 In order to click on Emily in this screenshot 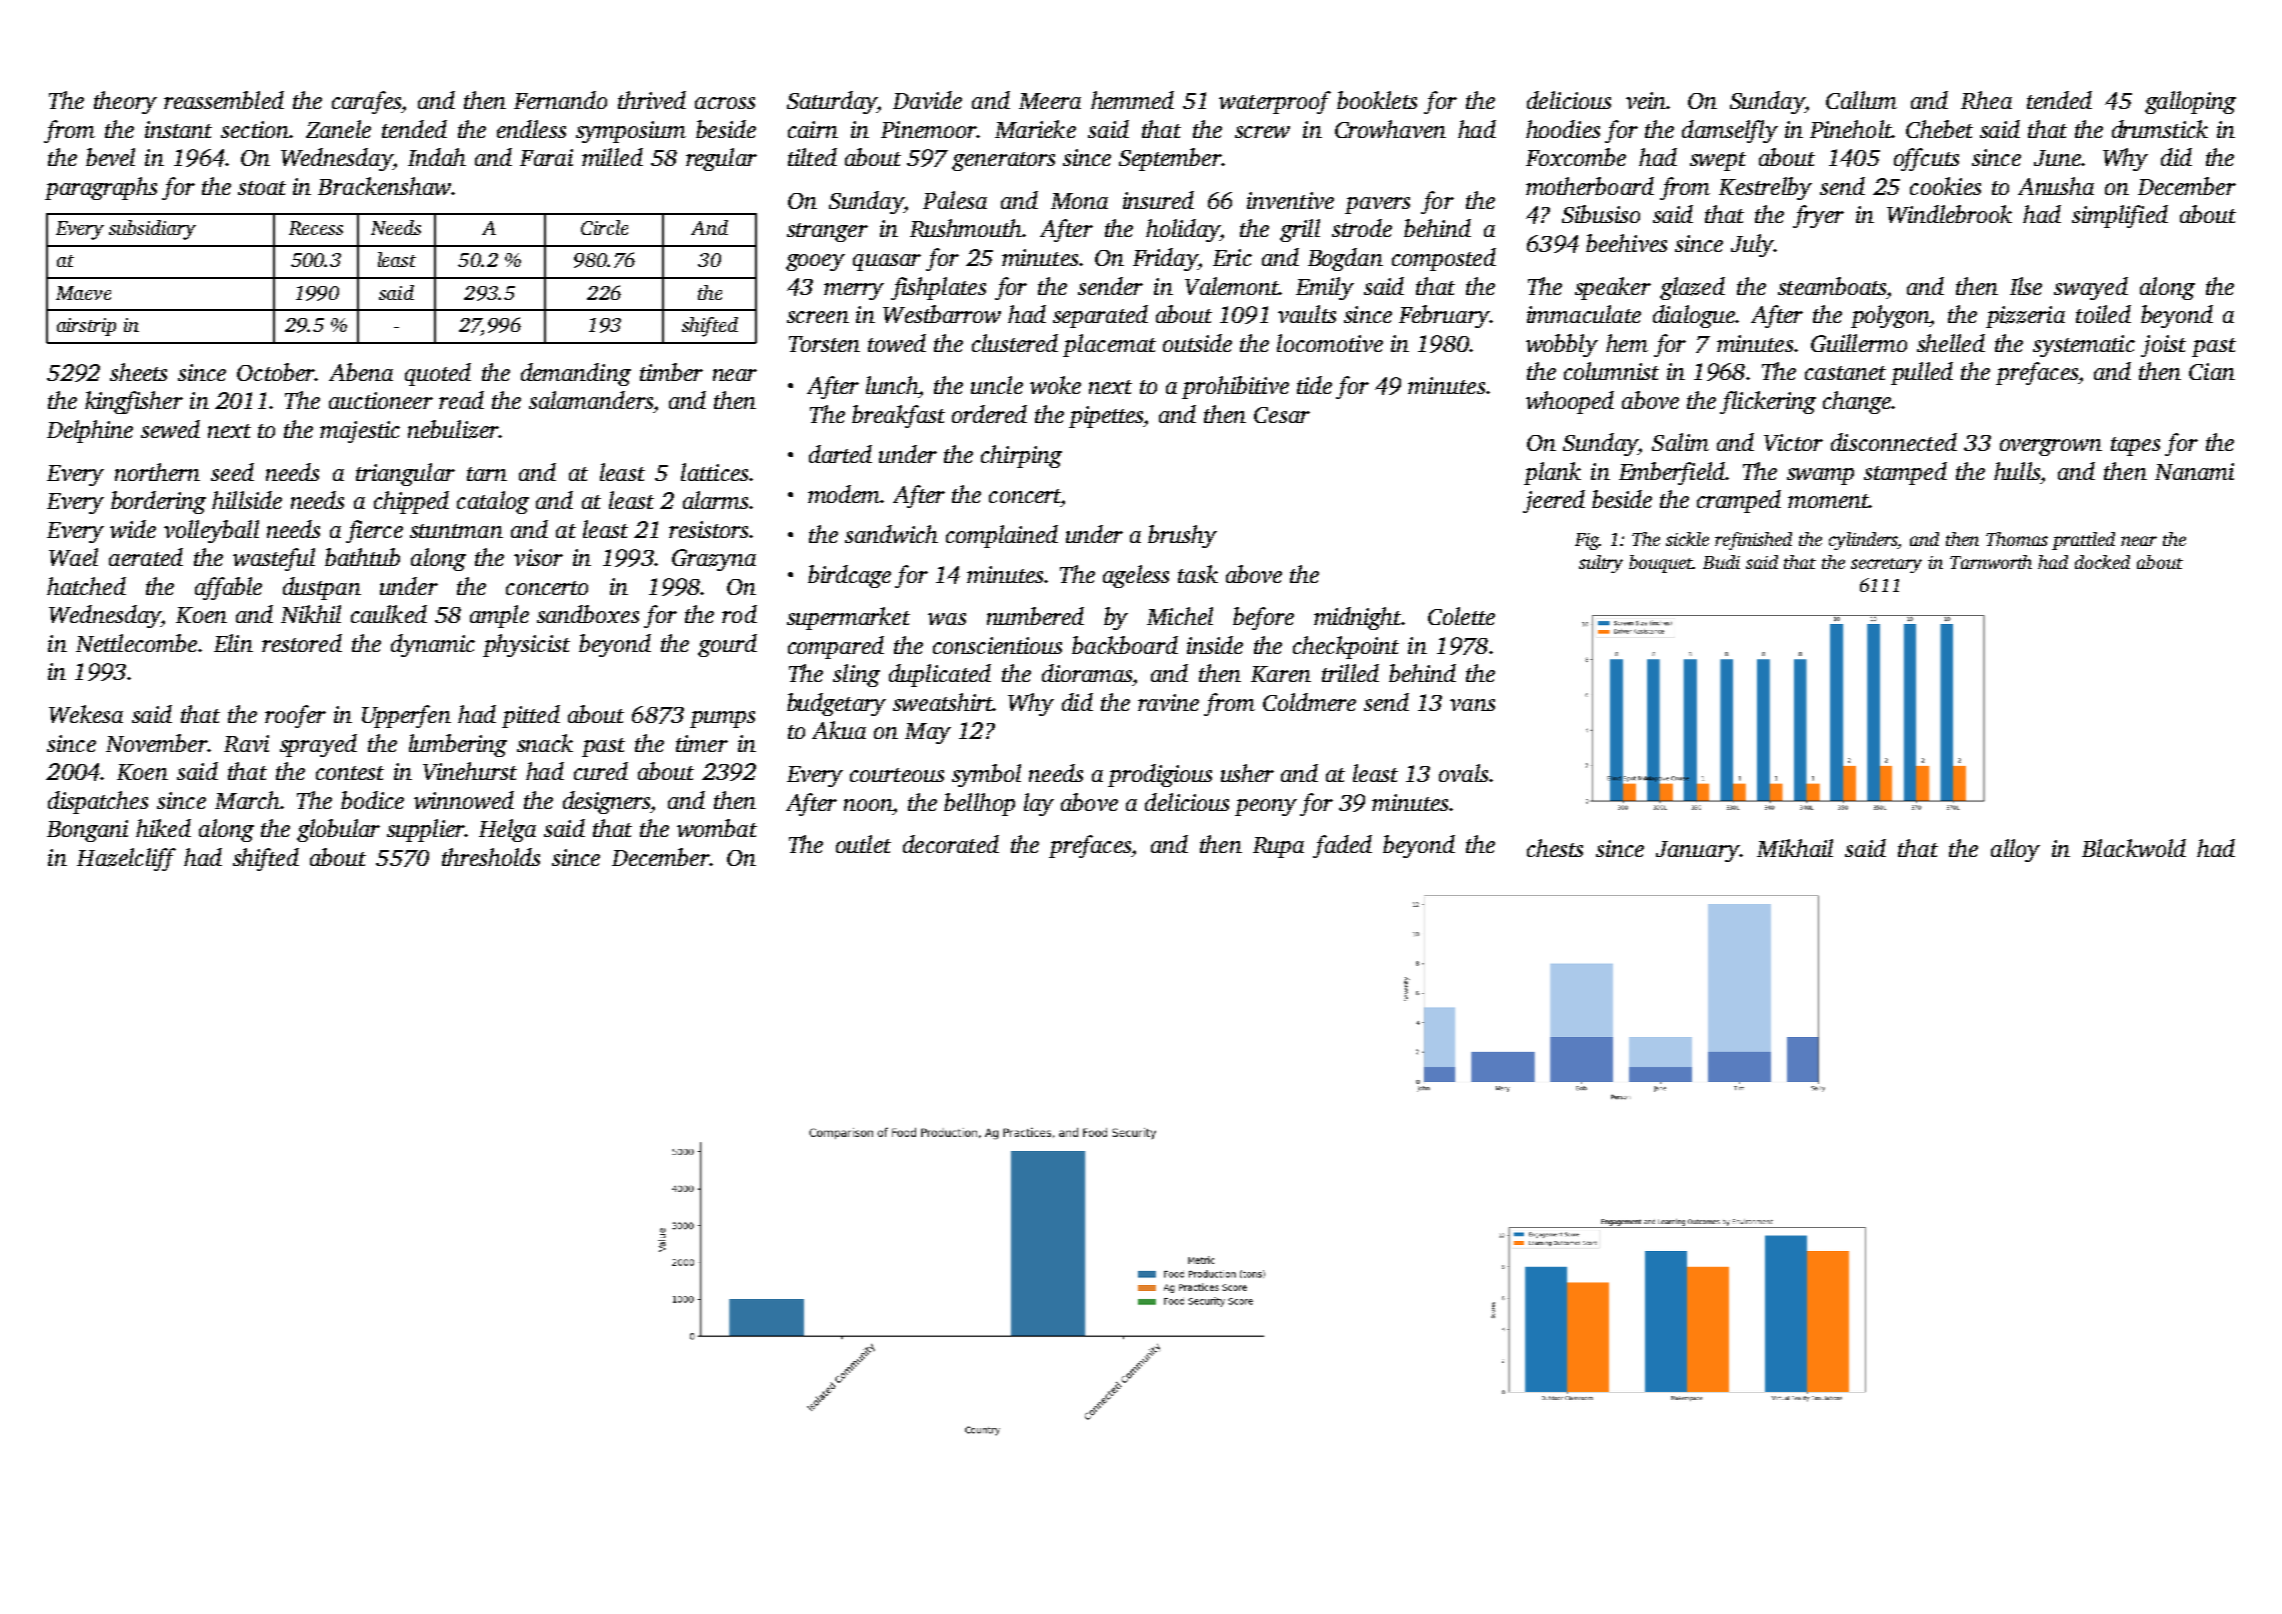, I will do `click(1325, 288)`.
